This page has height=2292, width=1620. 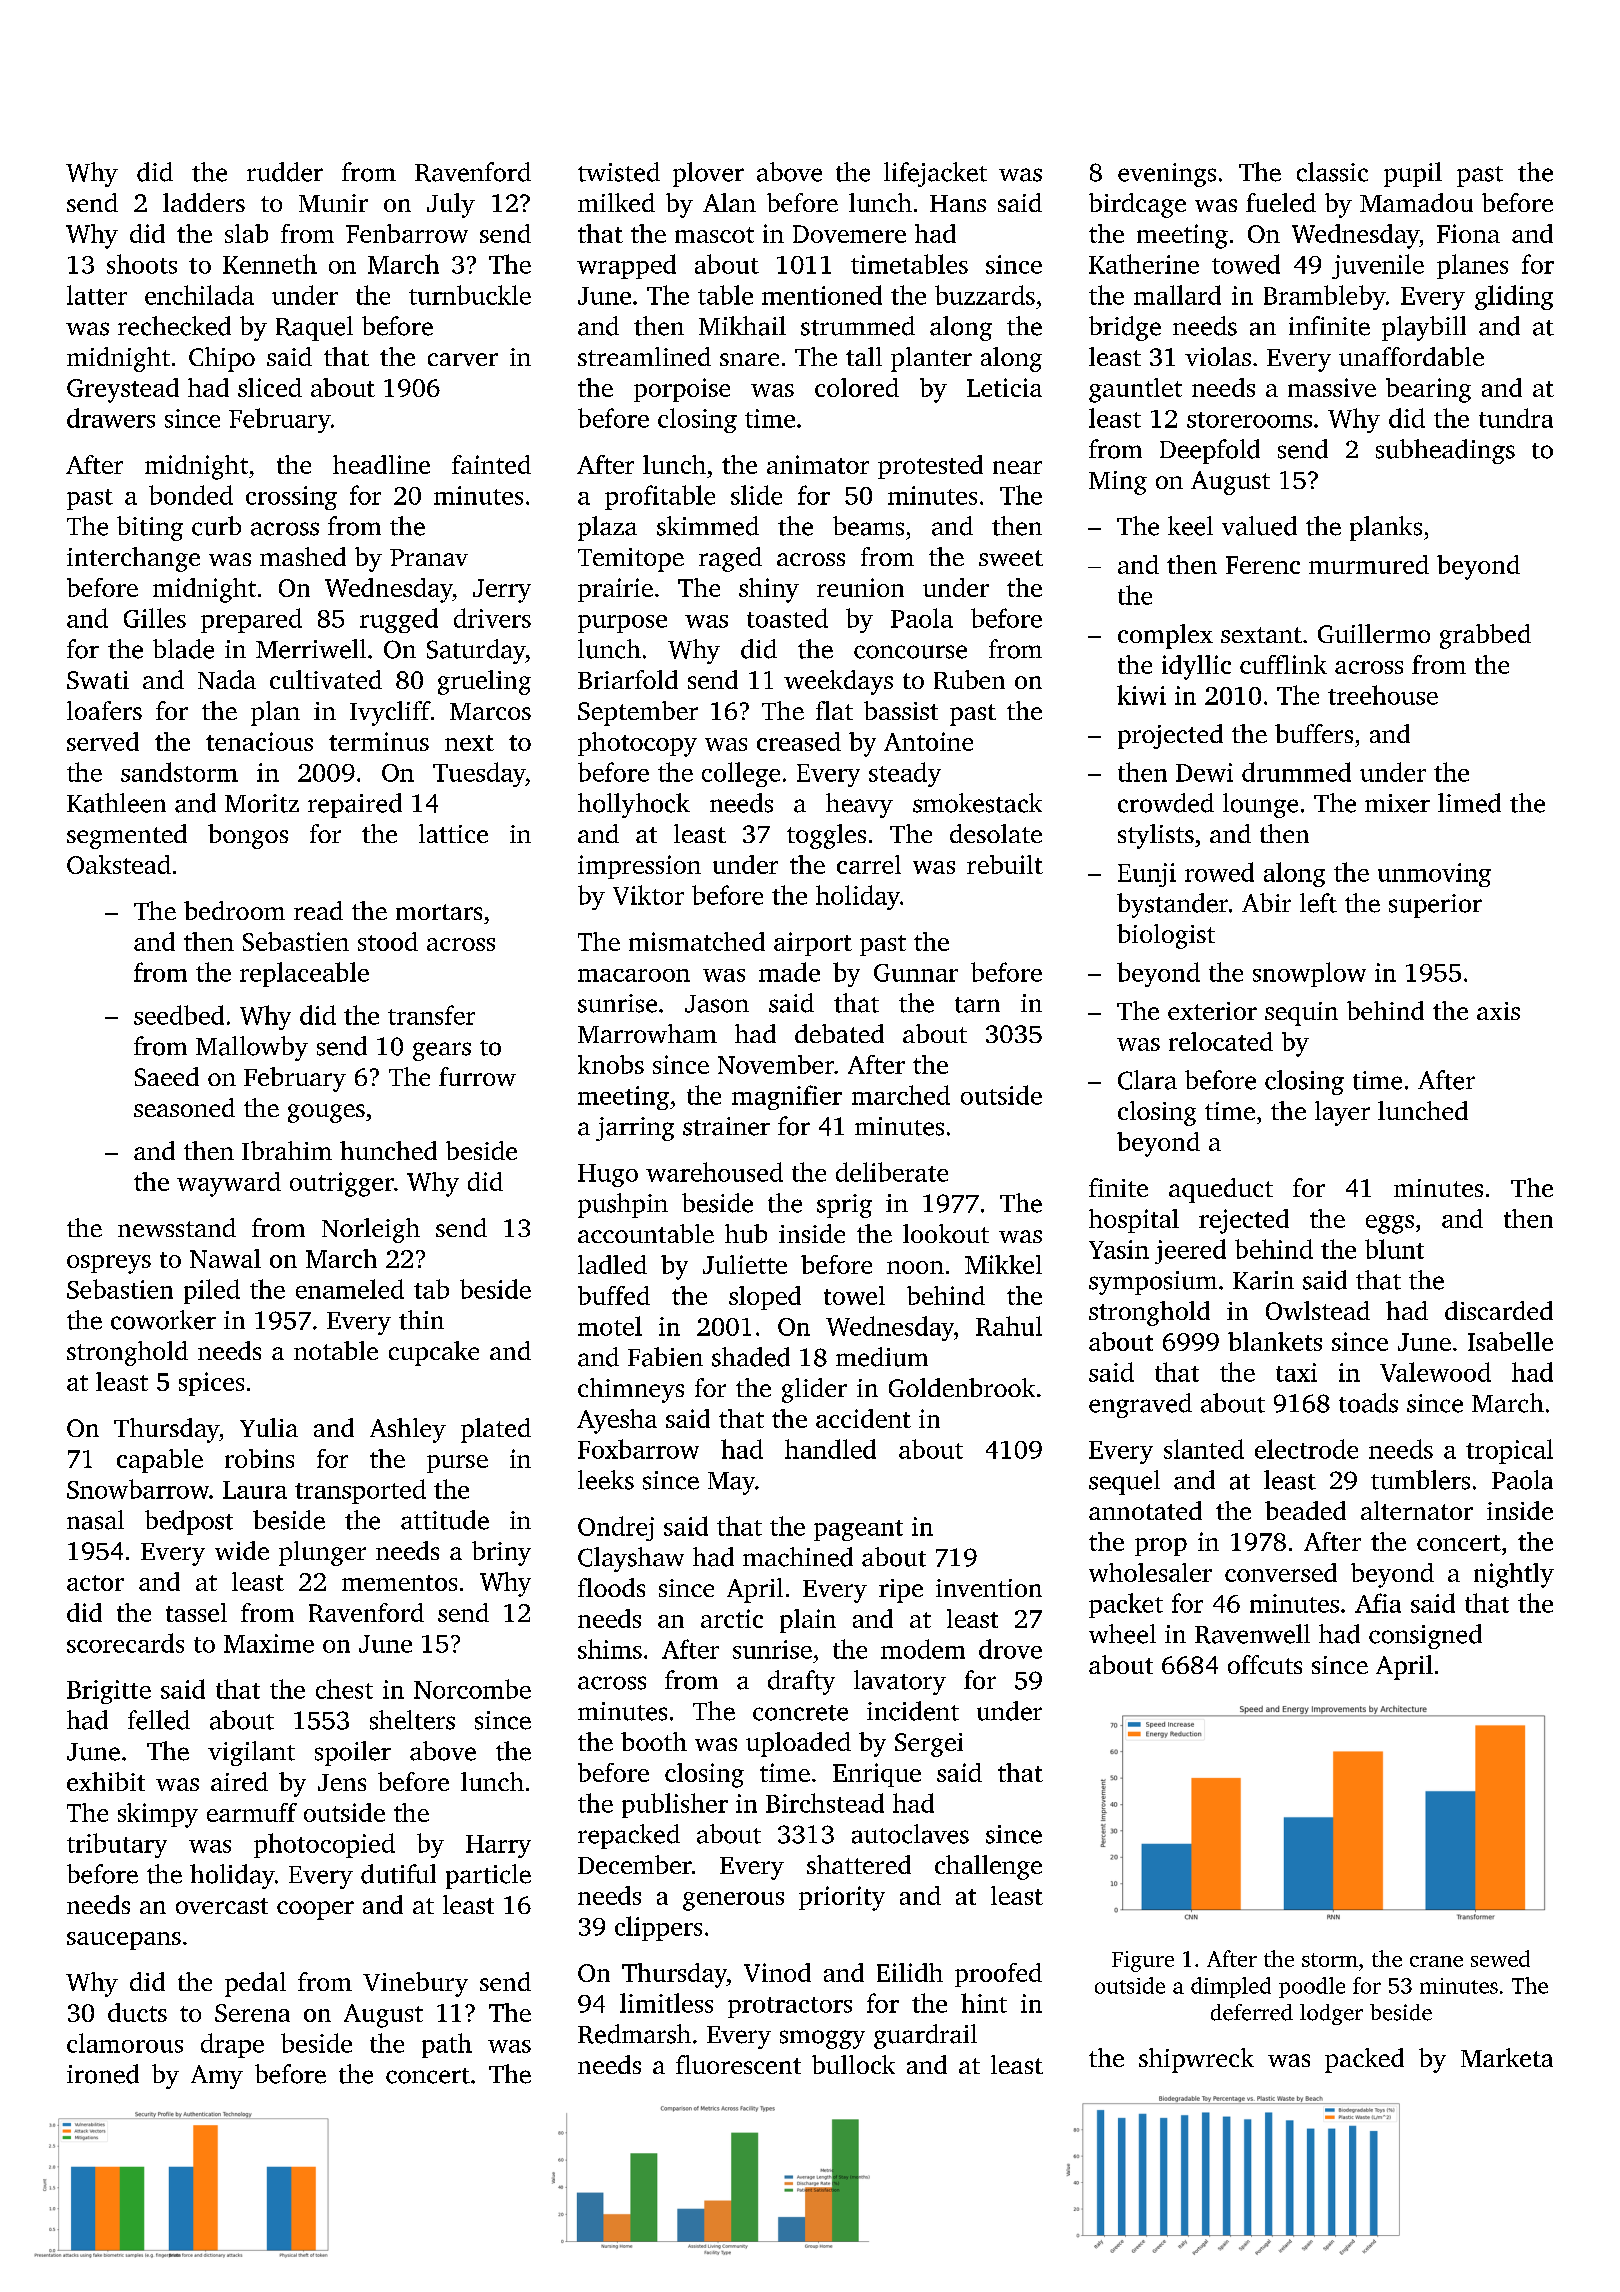 What do you see at coordinates (638, 1449) in the page?
I see `Foxbarrow` at bounding box center [638, 1449].
